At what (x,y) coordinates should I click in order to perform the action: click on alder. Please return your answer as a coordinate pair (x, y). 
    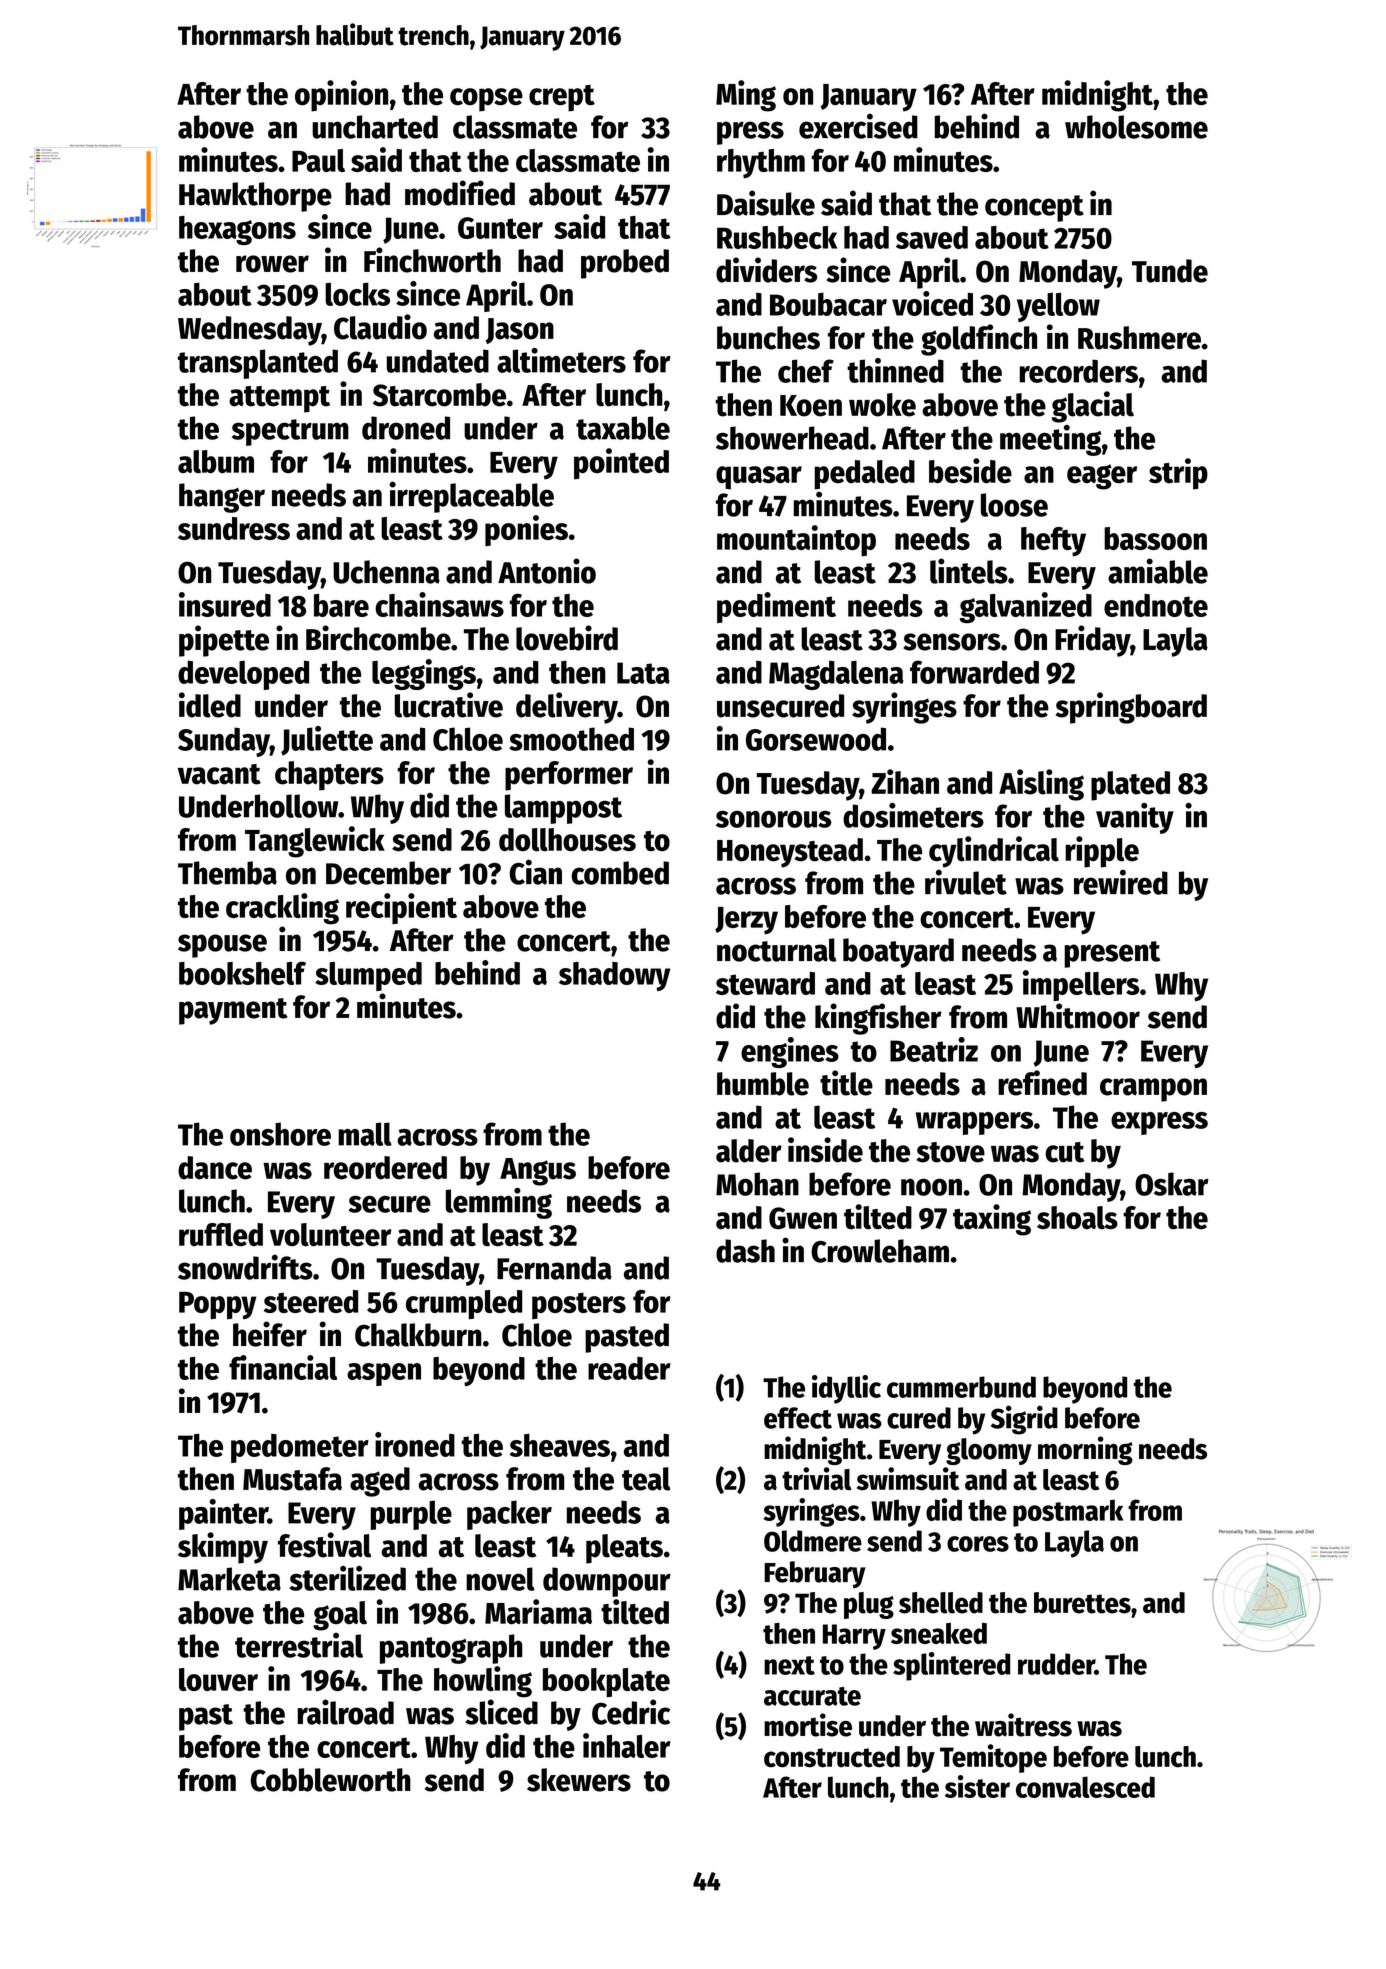
    Looking at the image, I should click on (749, 1151).
